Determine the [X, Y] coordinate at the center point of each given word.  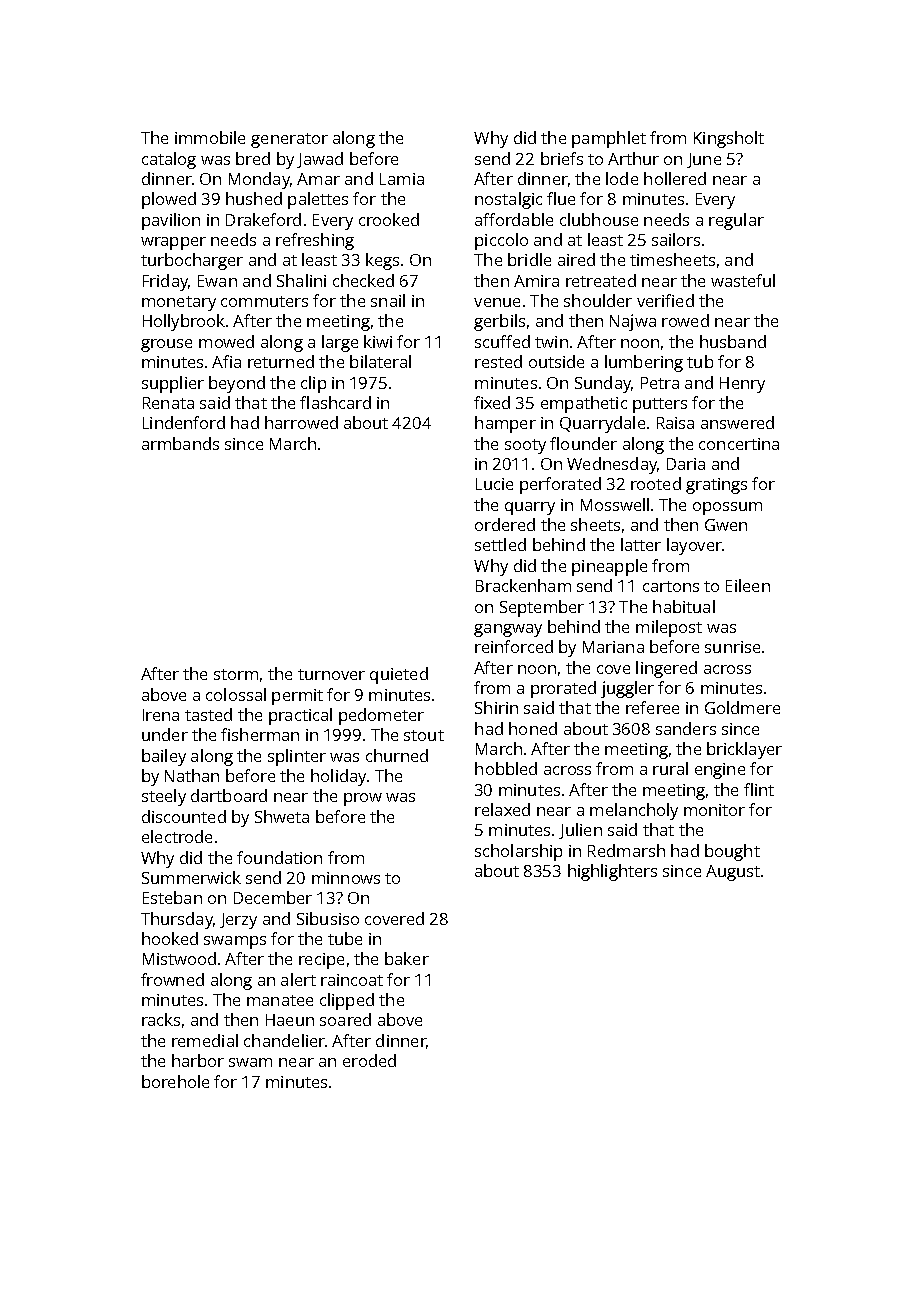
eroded [369, 1060]
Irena [161, 715]
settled [500, 544]
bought [732, 852]
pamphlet [609, 139]
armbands [180, 443]
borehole [175, 1081]
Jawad [320, 160]
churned [397, 755]
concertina [739, 444]
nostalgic [508, 200]
